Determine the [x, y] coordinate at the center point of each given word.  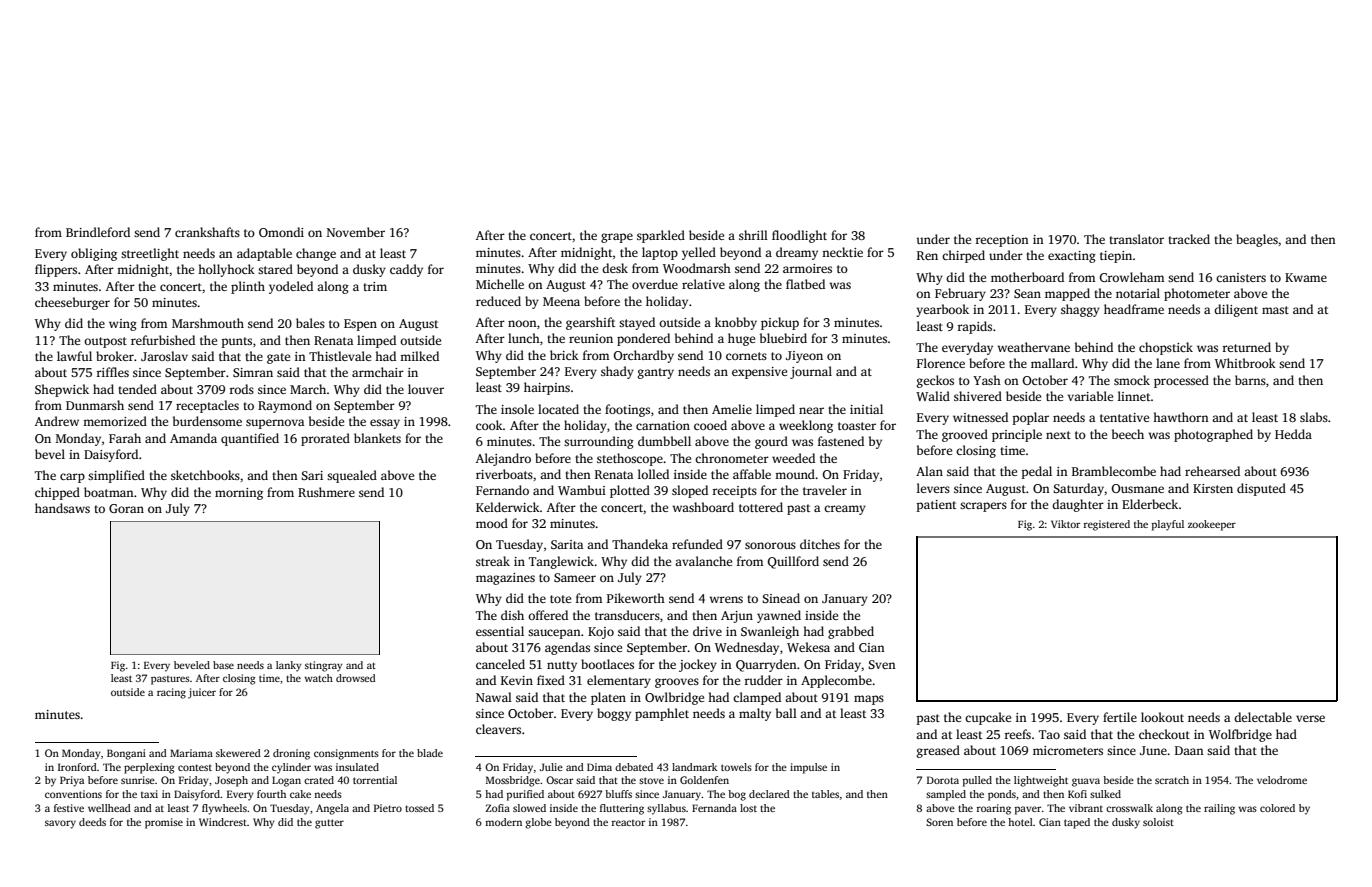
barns [1250, 380]
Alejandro [503, 459]
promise [164, 823]
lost [748, 808]
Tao [1049, 734]
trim [375, 286]
